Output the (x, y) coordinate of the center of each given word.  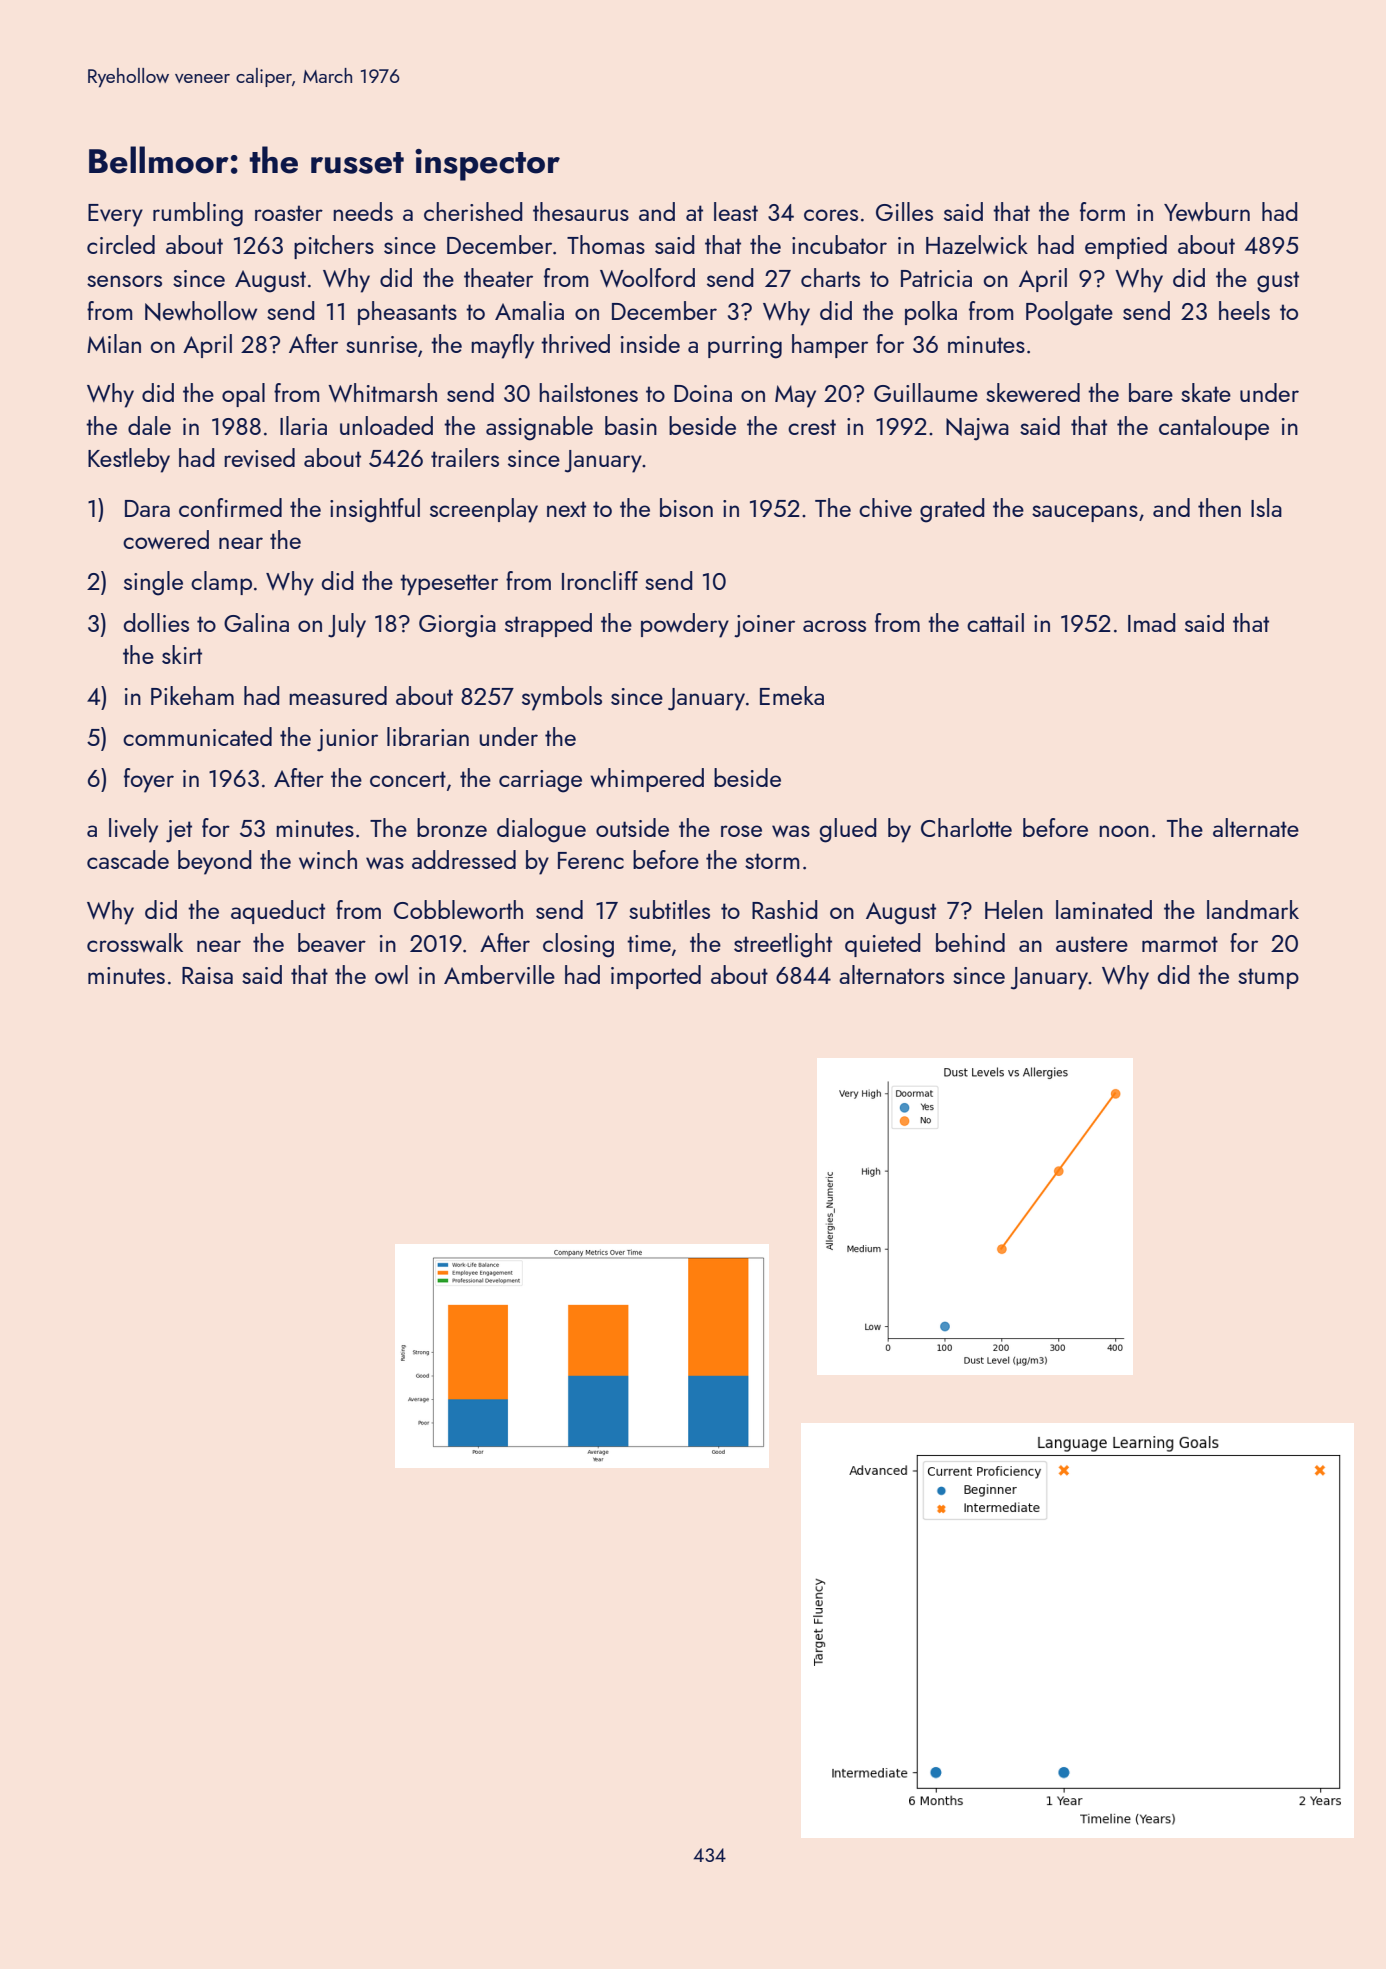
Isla (1266, 507)
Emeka (792, 695)
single (153, 583)
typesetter (449, 585)
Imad (1152, 622)
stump (1268, 978)
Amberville (499, 974)
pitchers (334, 247)
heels (1244, 310)
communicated (197, 736)
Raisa (207, 975)
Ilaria (303, 425)
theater (498, 277)
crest (812, 427)
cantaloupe (1214, 428)
